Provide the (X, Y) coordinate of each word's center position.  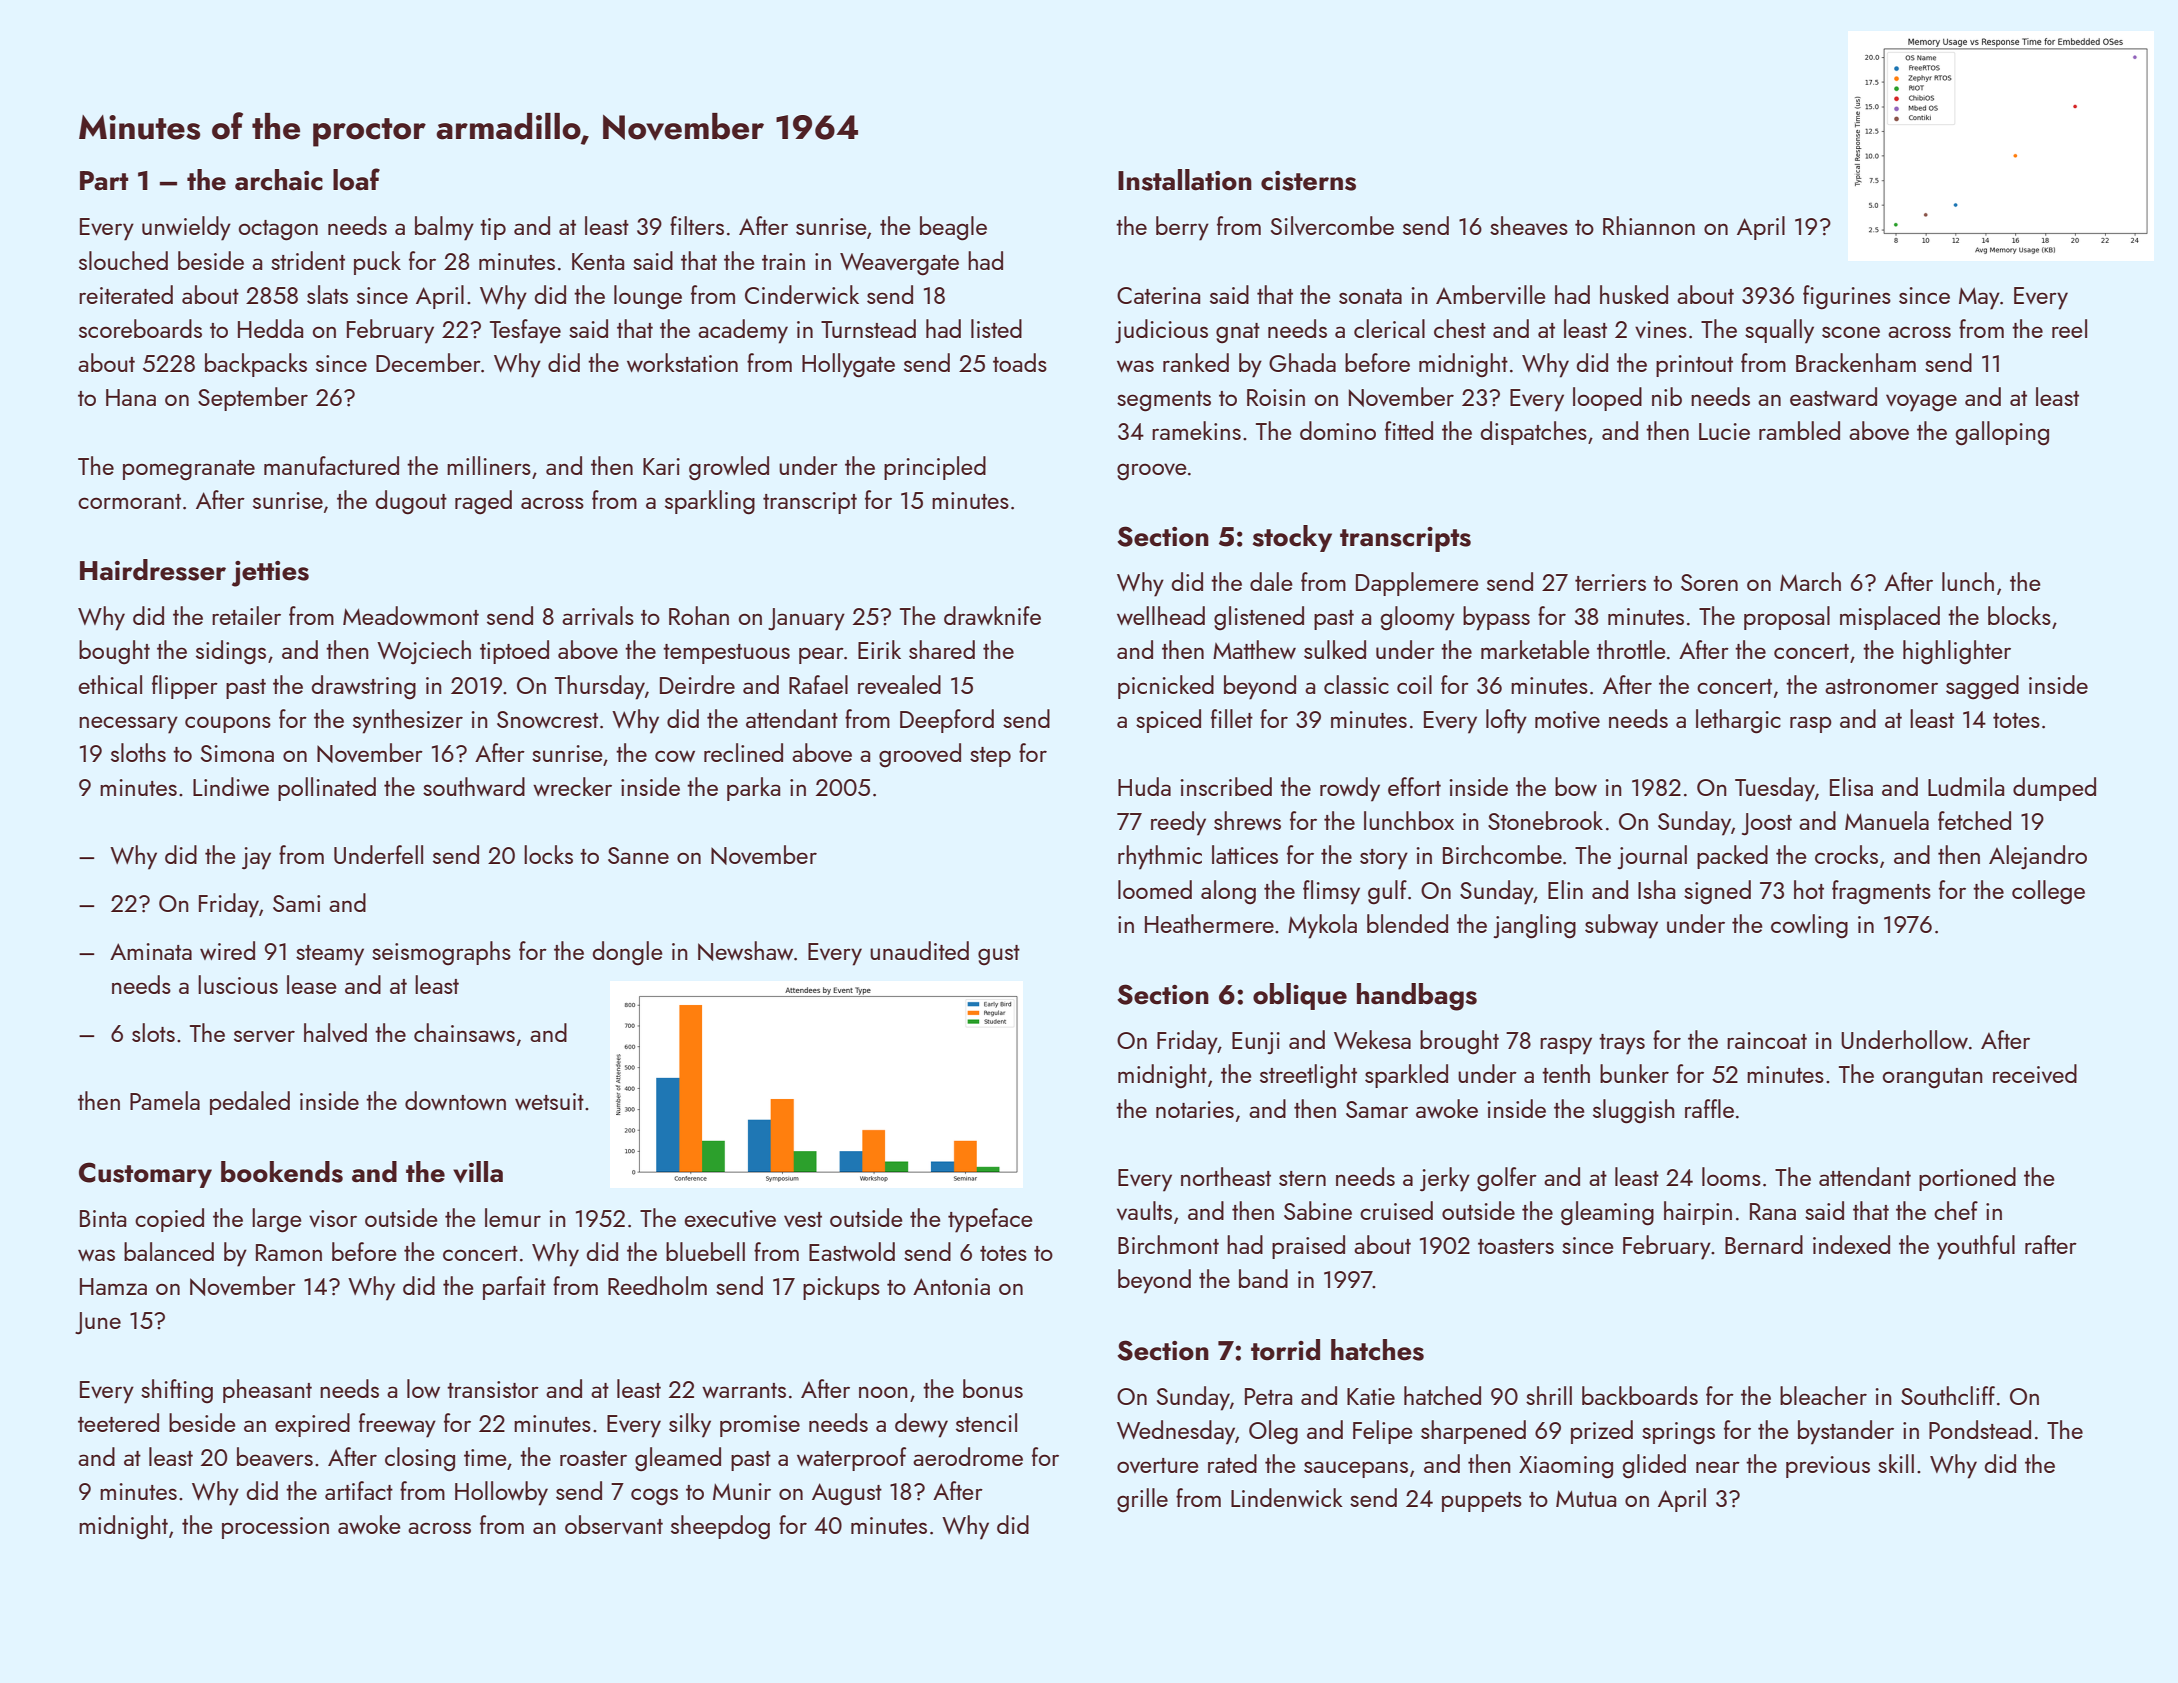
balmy (444, 228)
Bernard (1764, 1244)
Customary (145, 1175)
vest (803, 1219)
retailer (246, 615)
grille (1142, 1500)
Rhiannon (1649, 225)
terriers (1610, 582)
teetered (118, 1422)
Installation (1185, 180)
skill (1896, 1463)
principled (935, 468)
